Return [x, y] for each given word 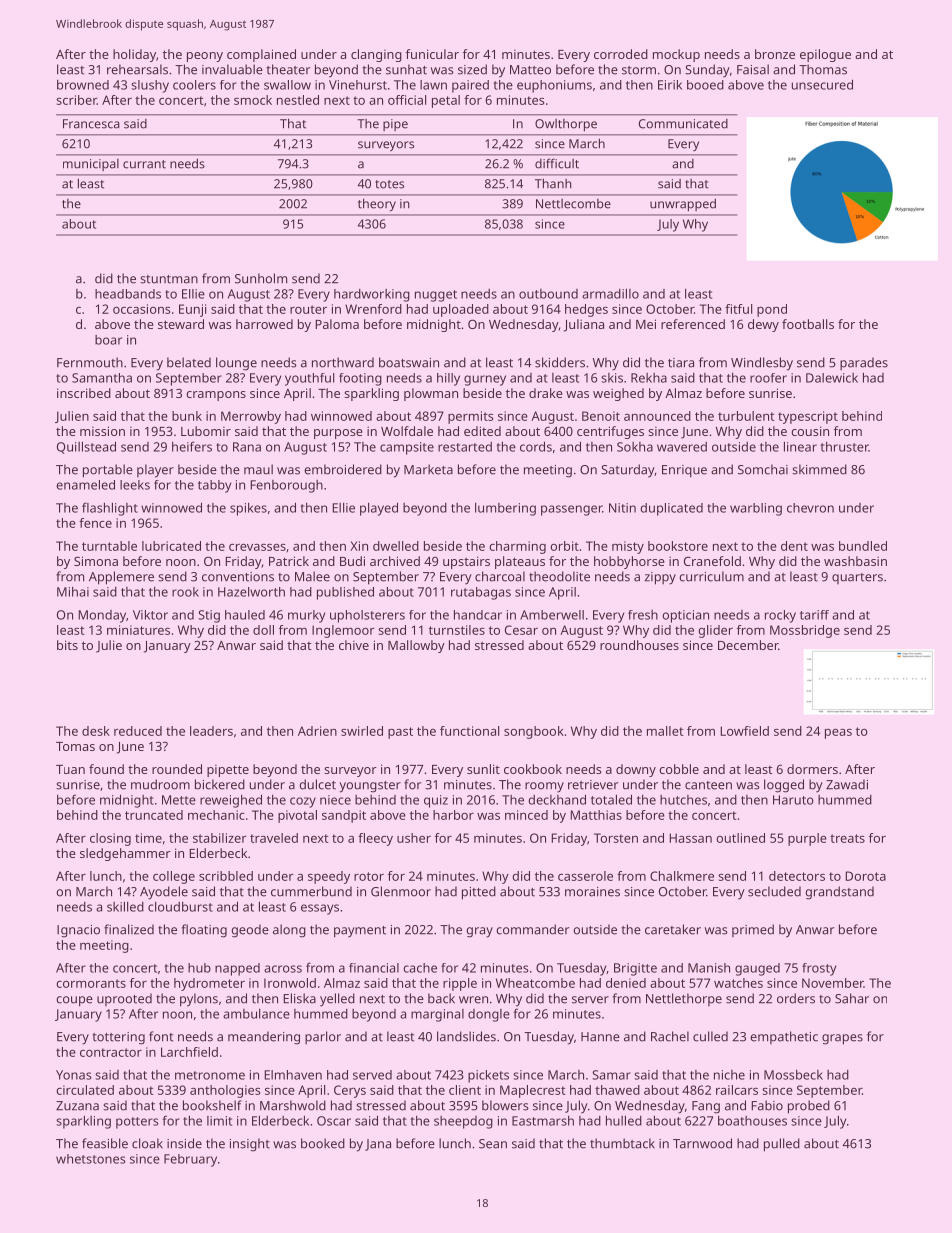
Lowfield [744, 731]
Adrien [317, 731]
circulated [85, 1090]
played [379, 509]
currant [144, 164]
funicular [432, 54]
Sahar [852, 998]
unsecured [822, 84]
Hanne [600, 1037]
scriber [76, 100]
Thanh [553, 183]
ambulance [256, 1014]
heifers [192, 446]
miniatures [138, 630]
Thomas [823, 69]
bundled [863, 546]
